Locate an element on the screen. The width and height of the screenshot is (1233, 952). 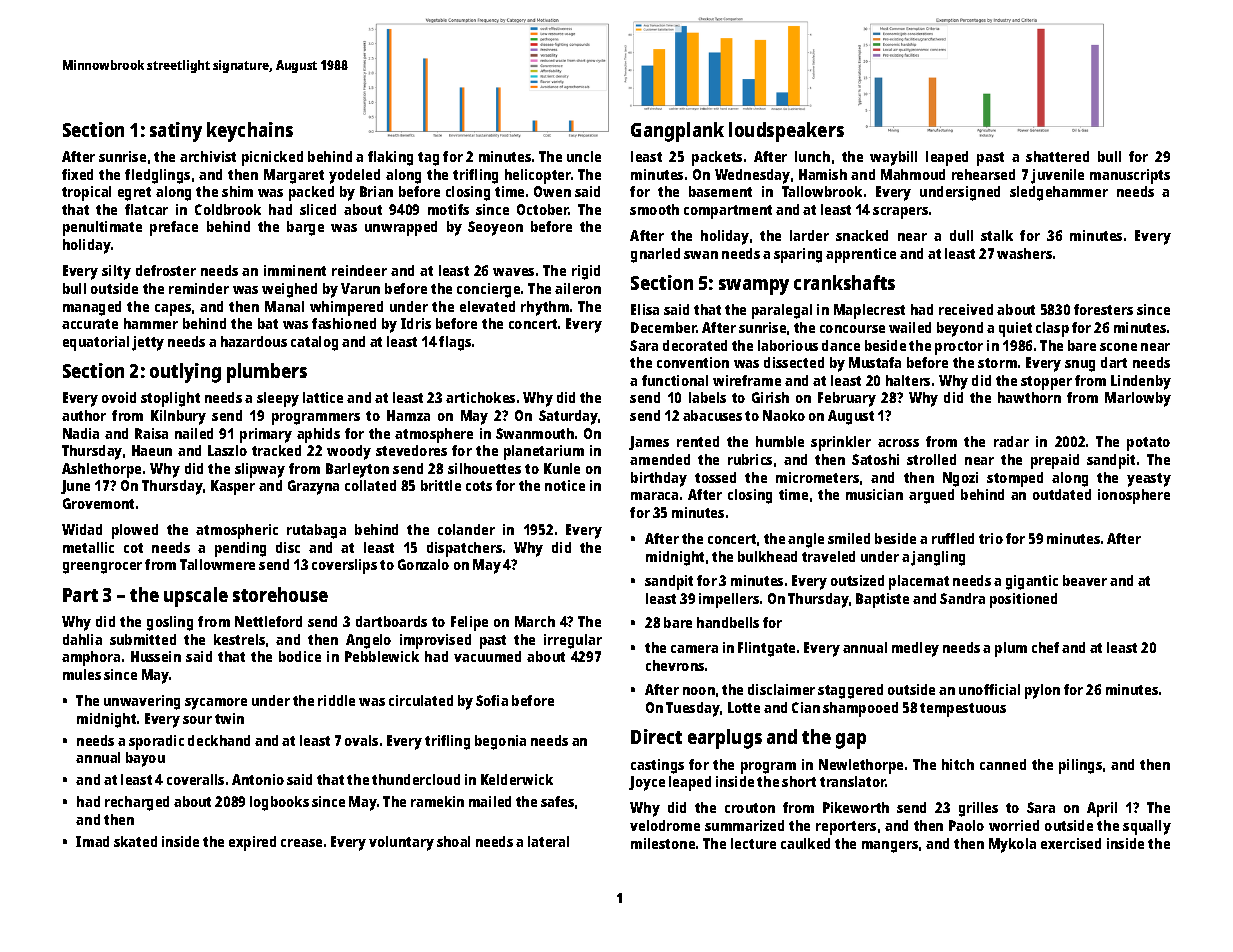
expired is located at coordinates (252, 843).
